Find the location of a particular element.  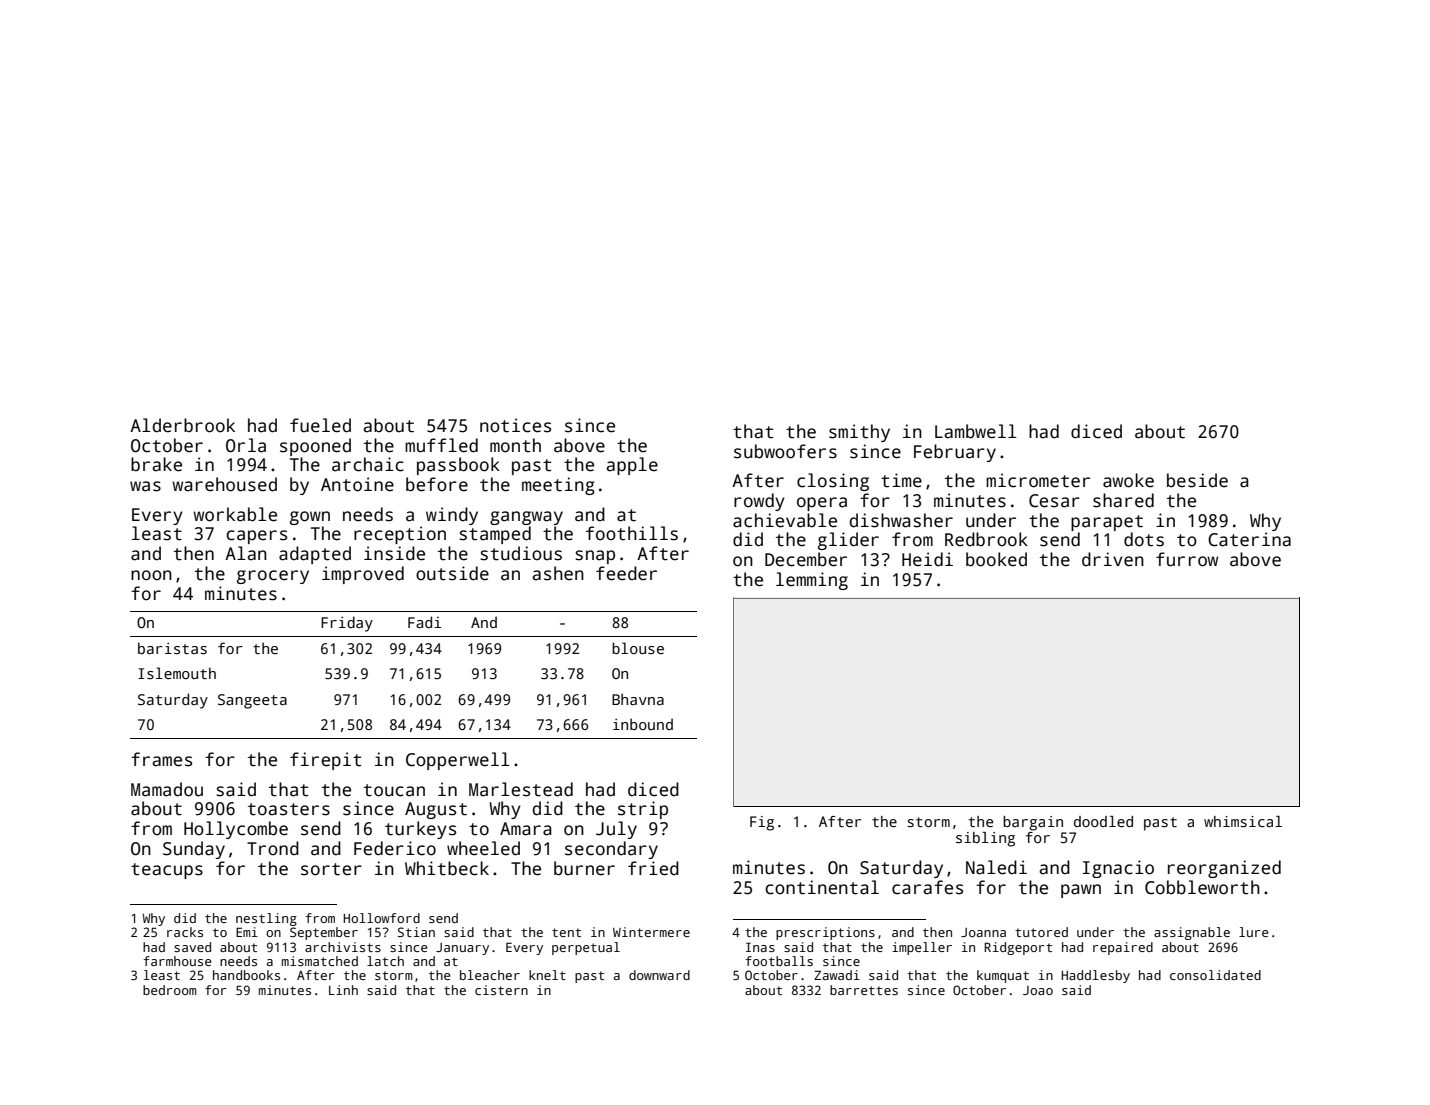

bedroom is located at coordinates (170, 990).
